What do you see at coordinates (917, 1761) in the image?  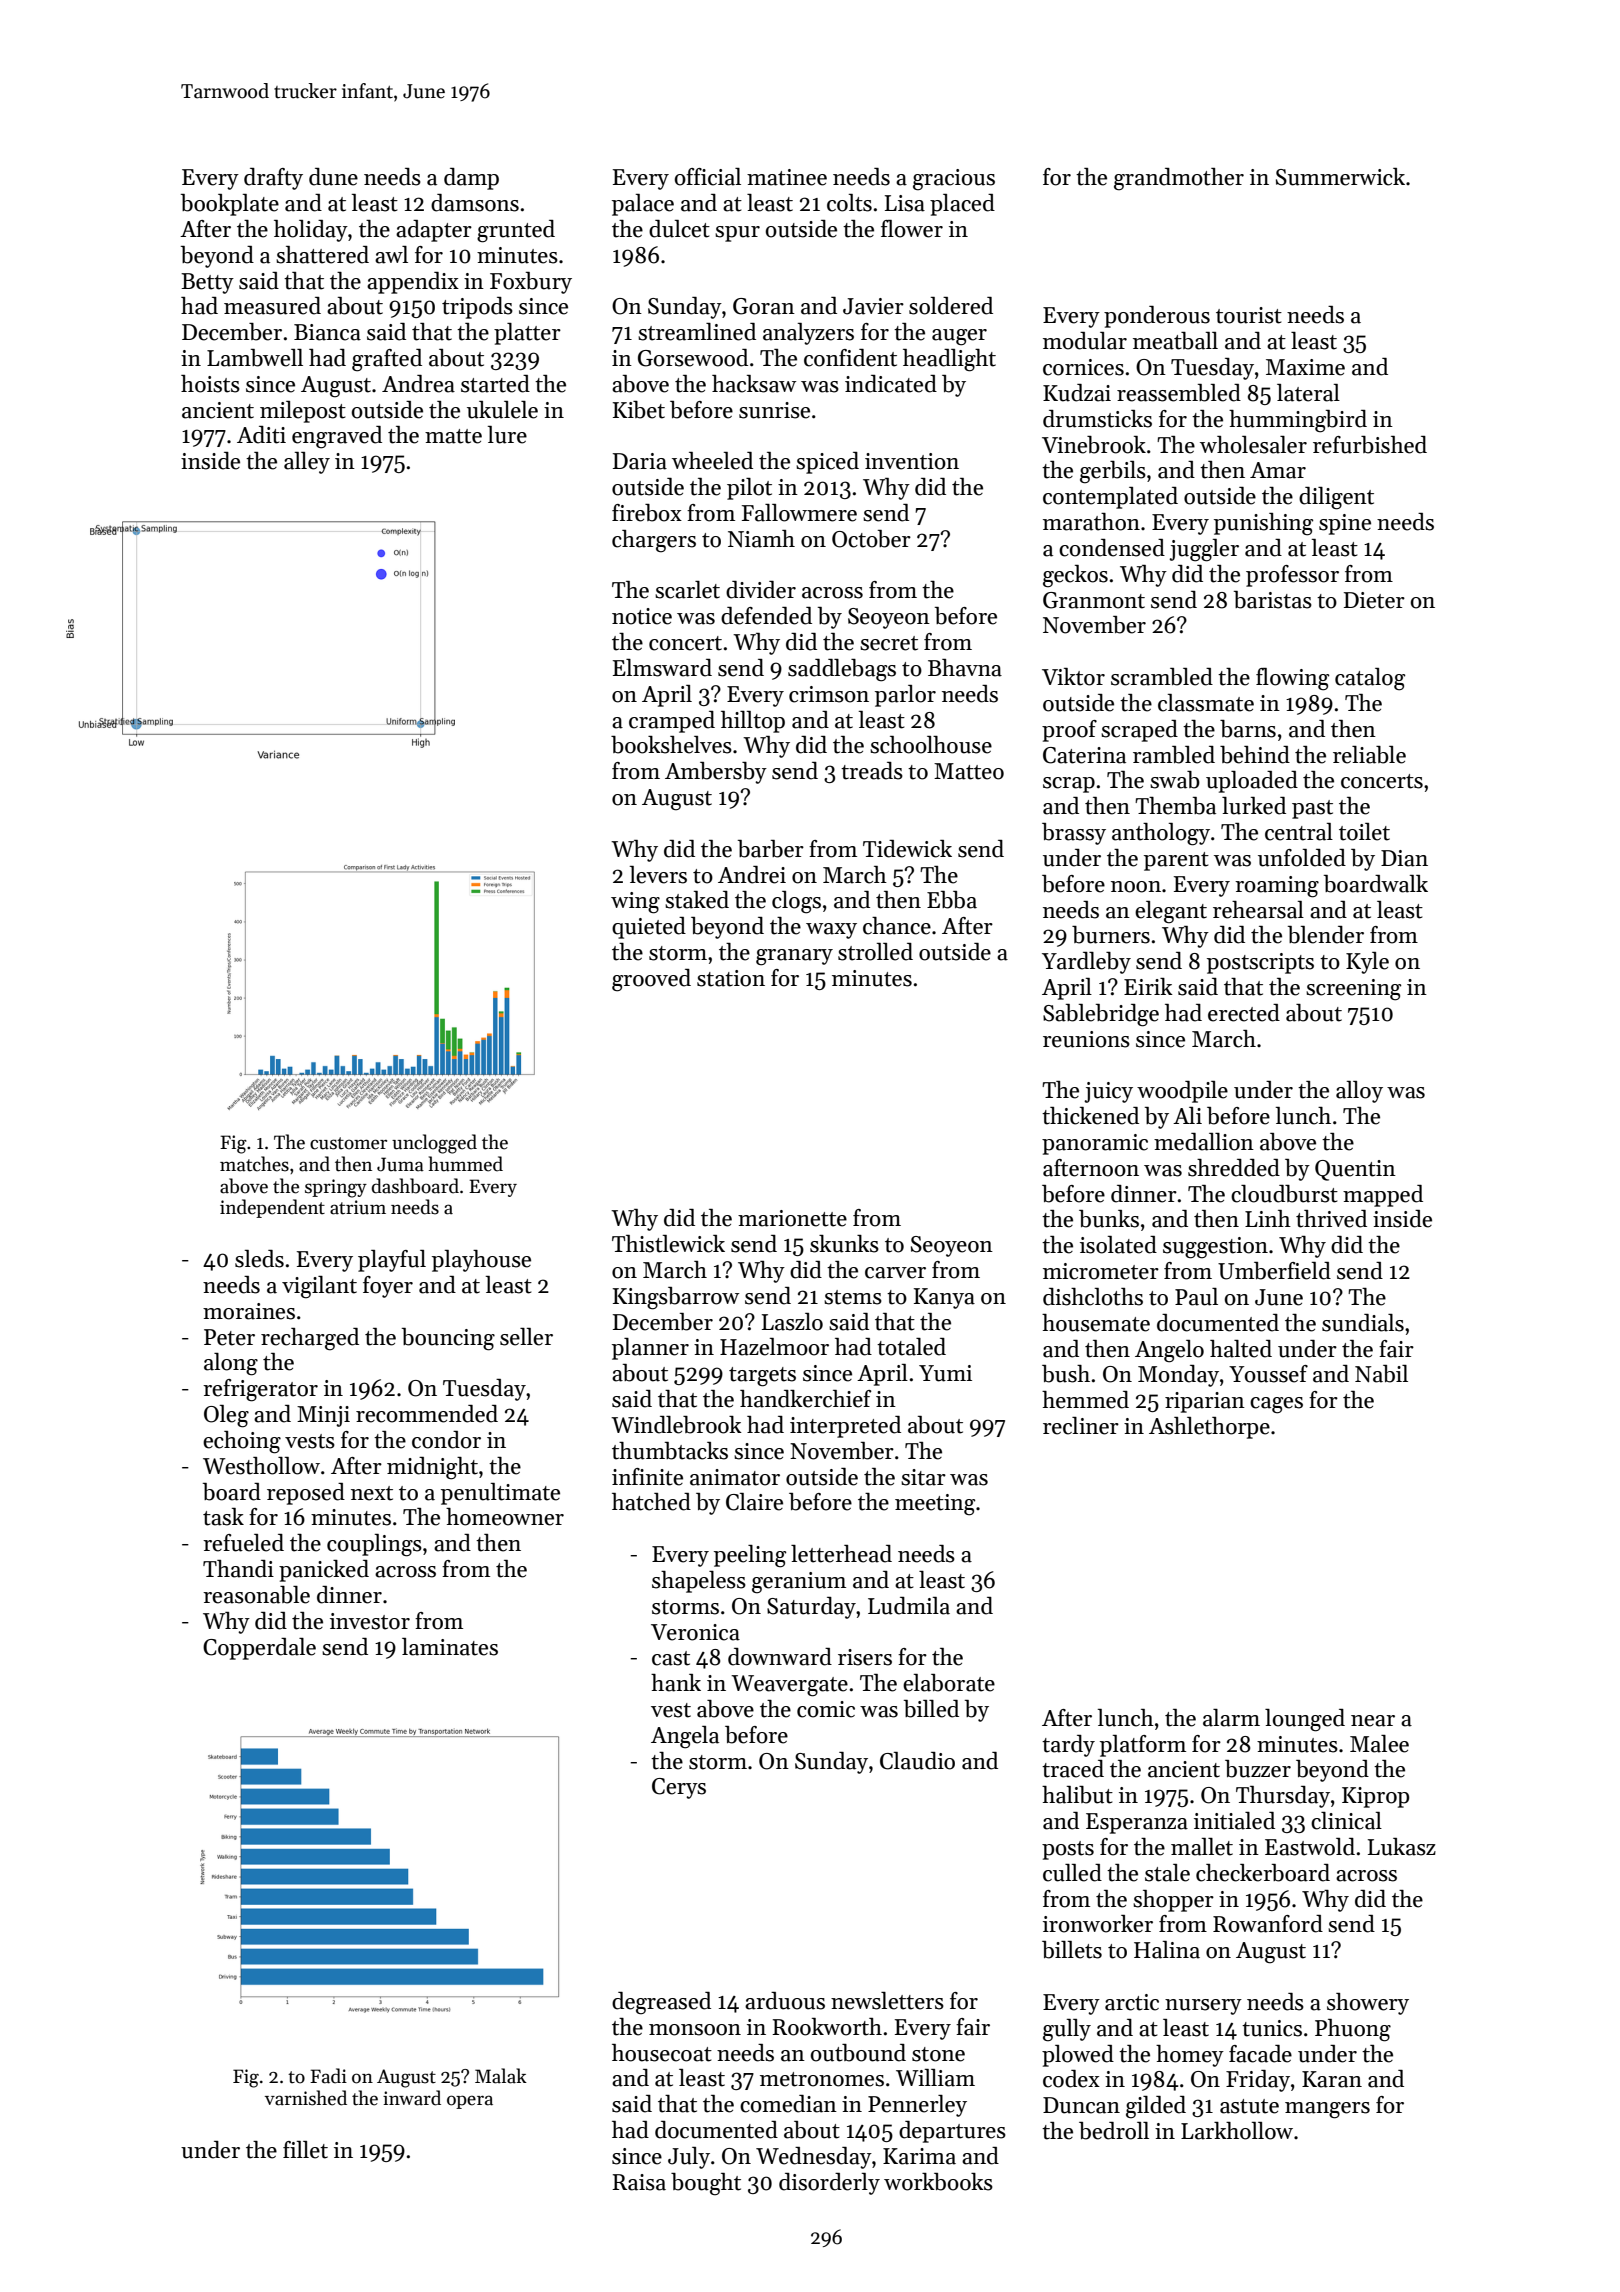 I see `Claudio` at bounding box center [917, 1761].
